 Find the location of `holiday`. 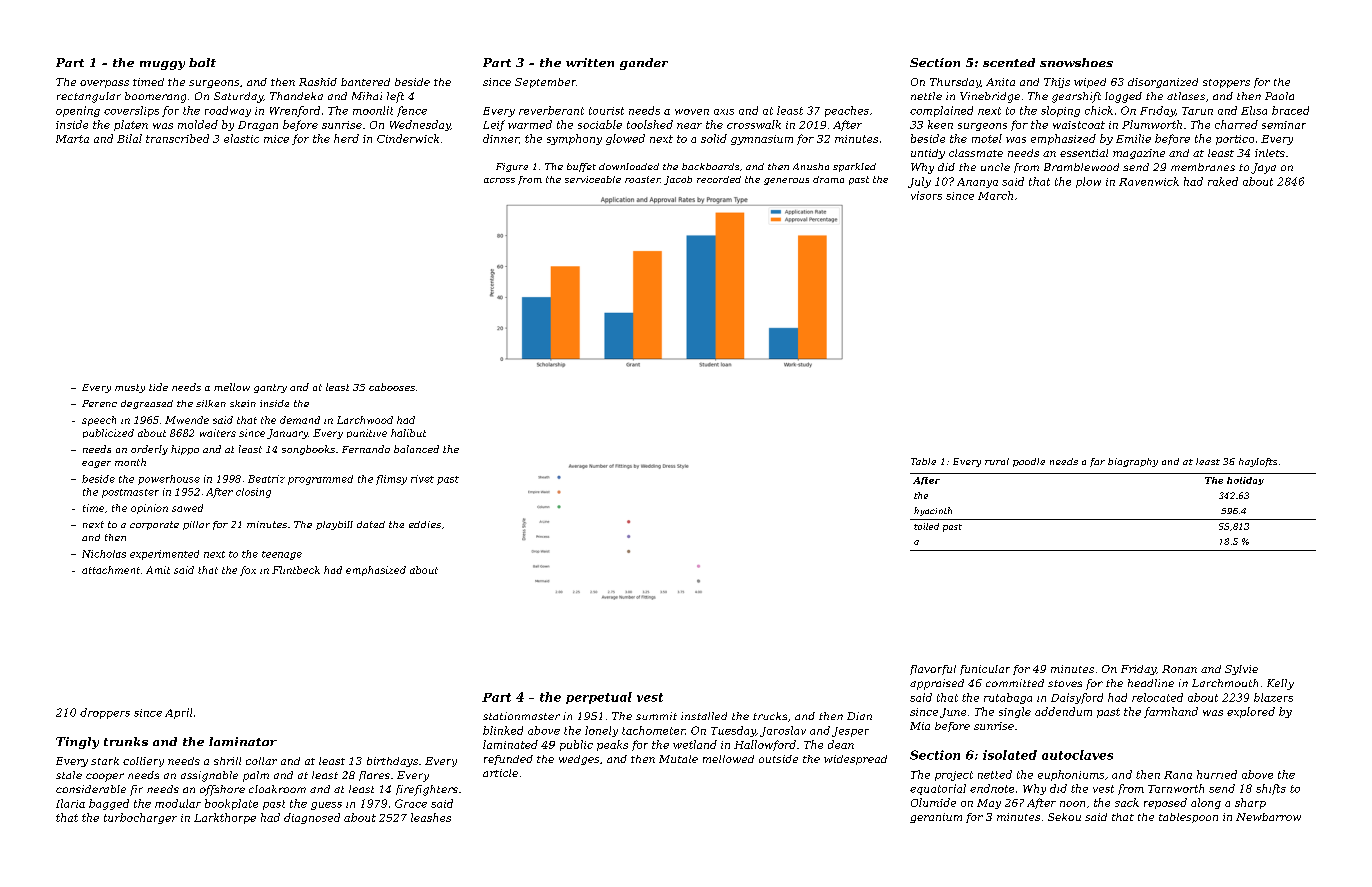

holiday is located at coordinates (1245, 481).
